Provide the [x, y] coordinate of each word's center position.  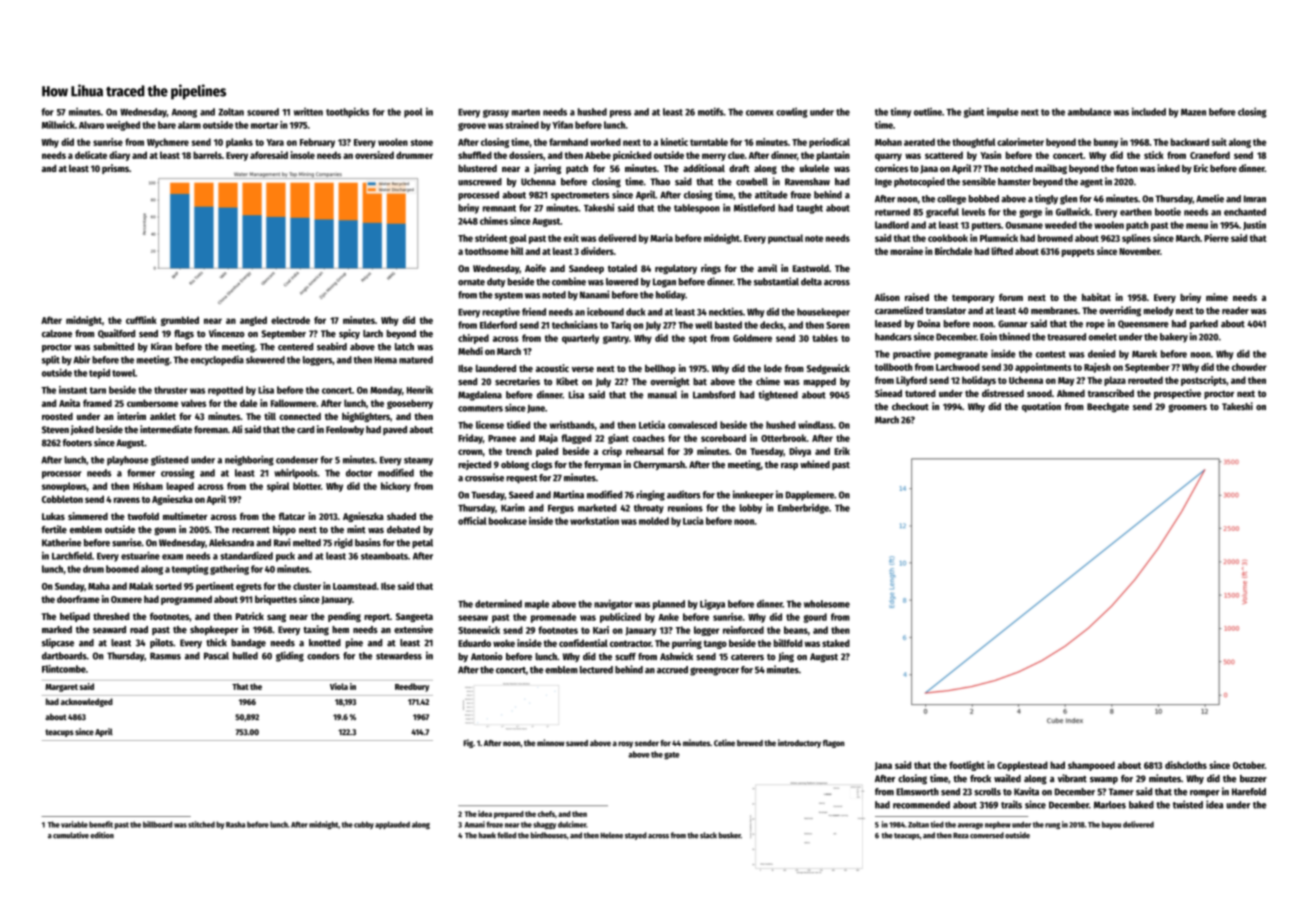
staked [836, 643]
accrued [672, 670]
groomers [1187, 408]
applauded [392, 825]
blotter [307, 486]
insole [303, 155]
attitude [771, 194]
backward [1190, 142]
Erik [842, 451]
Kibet [567, 381]
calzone [57, 334]
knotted [325, 643]
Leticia [652, 425]
